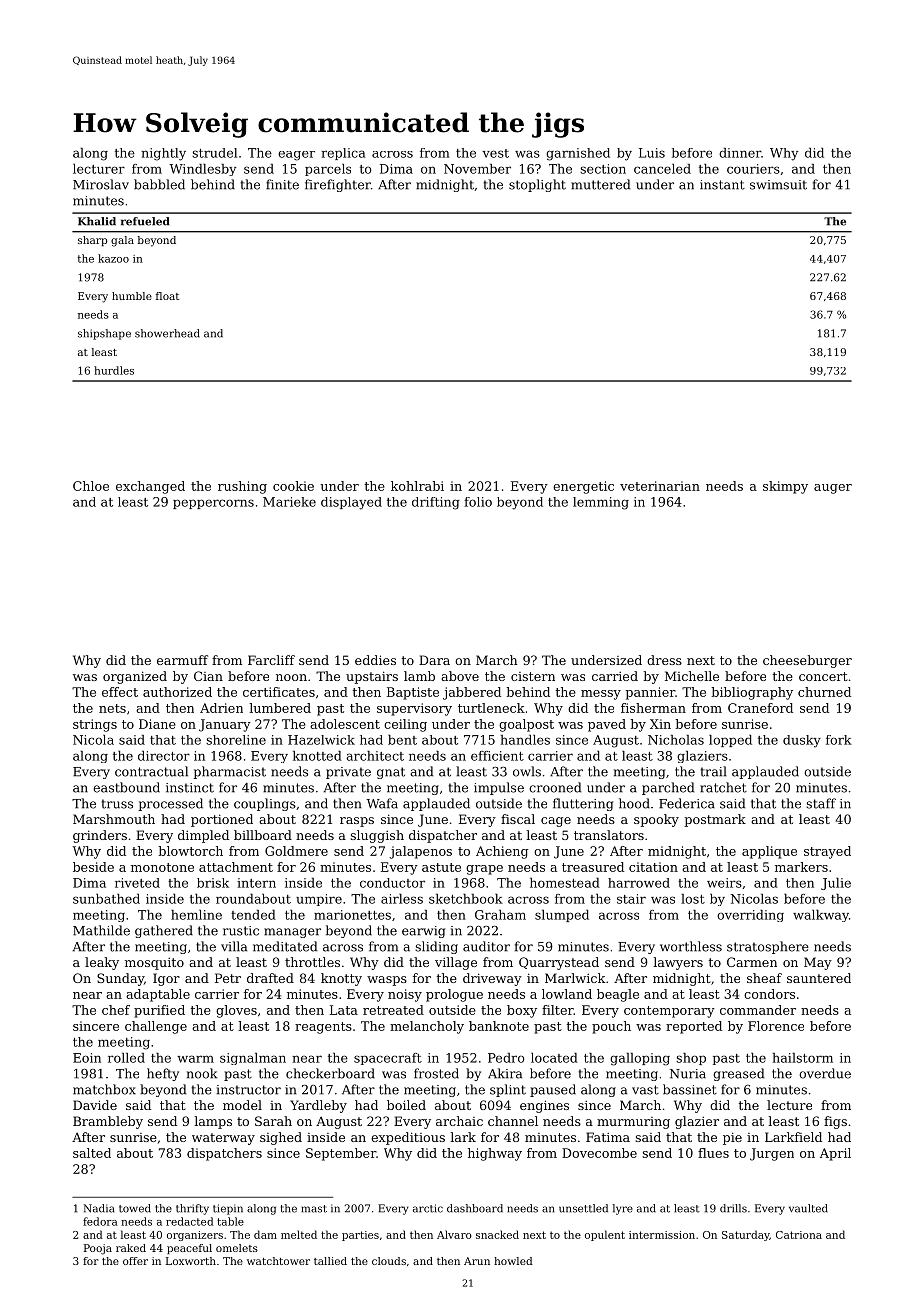  Describe the element at coordinates (785, 487) in the document. I see `skimpy` at that location.
